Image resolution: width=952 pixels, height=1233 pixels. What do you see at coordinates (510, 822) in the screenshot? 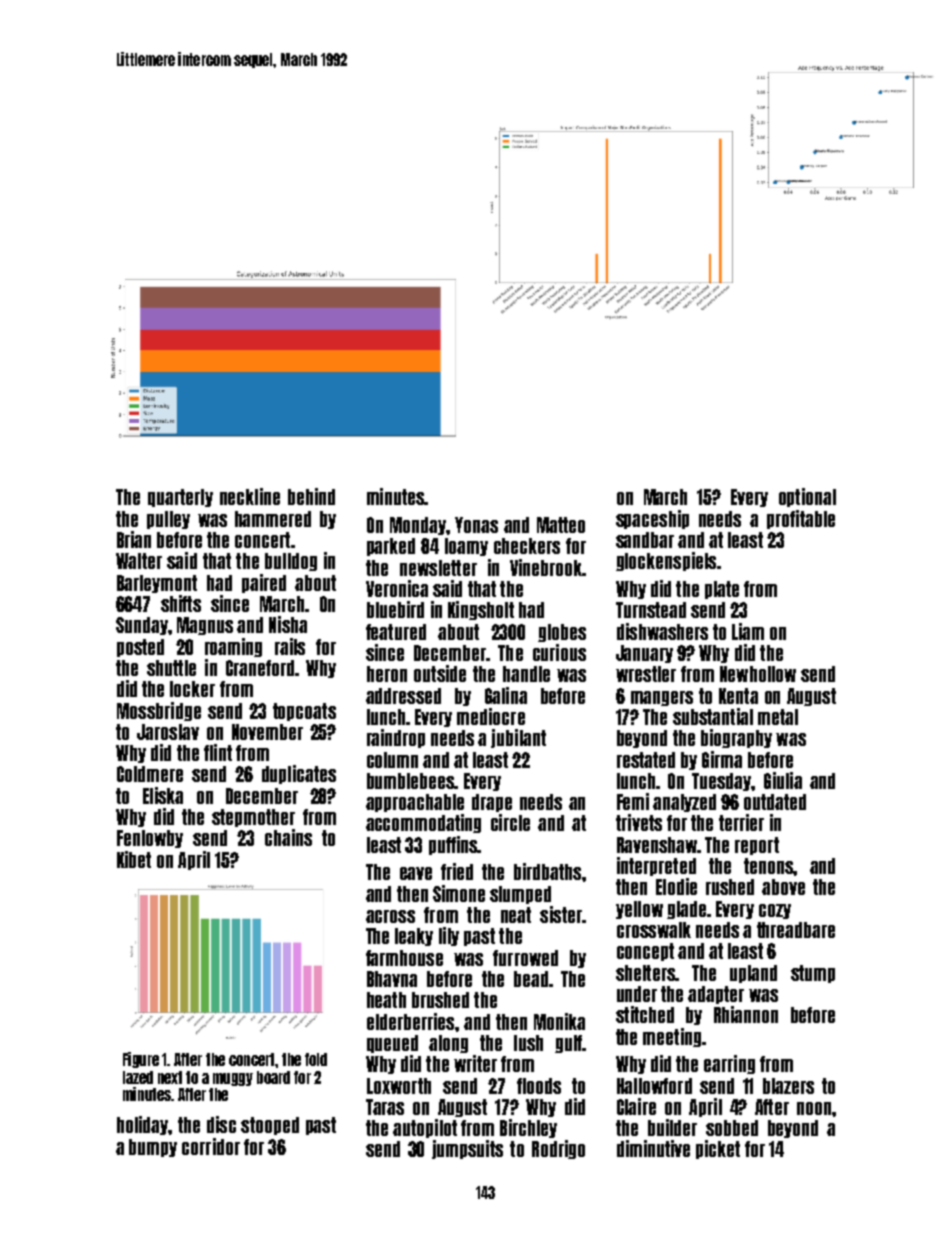
I see `circle` at bounding box center [510, 822].
